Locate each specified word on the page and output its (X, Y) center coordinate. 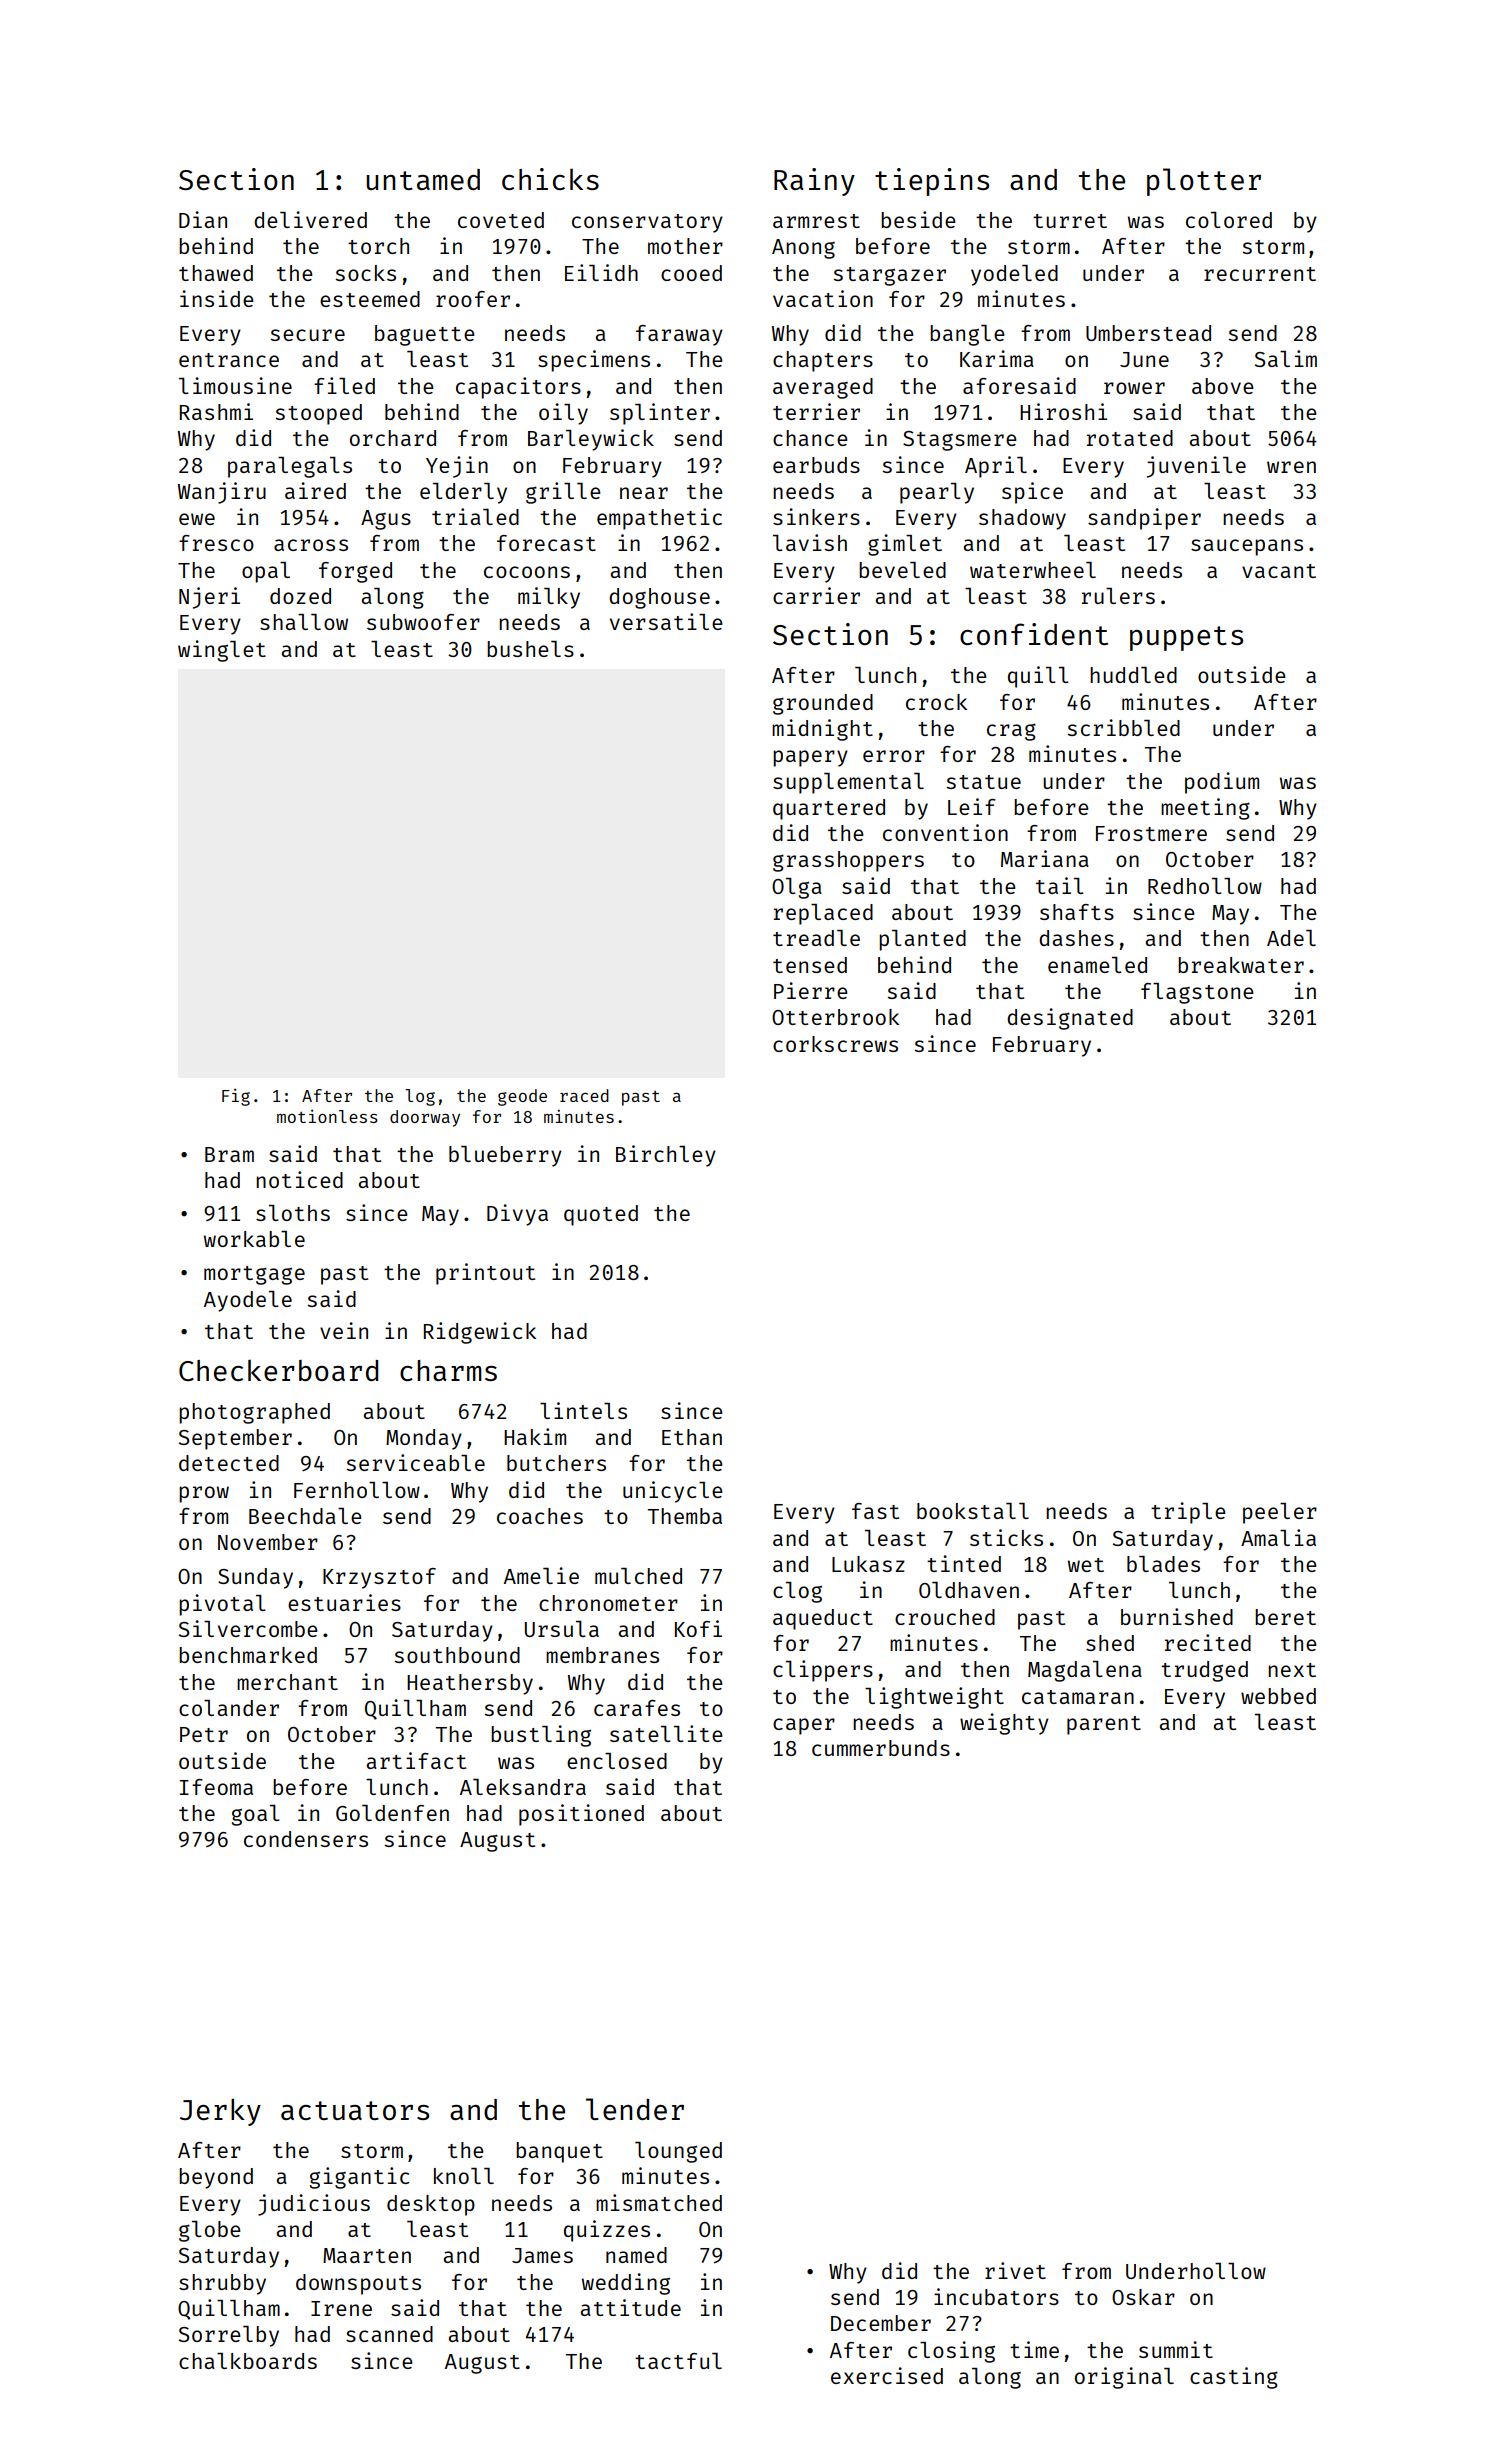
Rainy (814, 182)
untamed (423, 179)
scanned (389, 2334)
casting (1234, 2378)
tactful (678, 2361)
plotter (1204, 182)
